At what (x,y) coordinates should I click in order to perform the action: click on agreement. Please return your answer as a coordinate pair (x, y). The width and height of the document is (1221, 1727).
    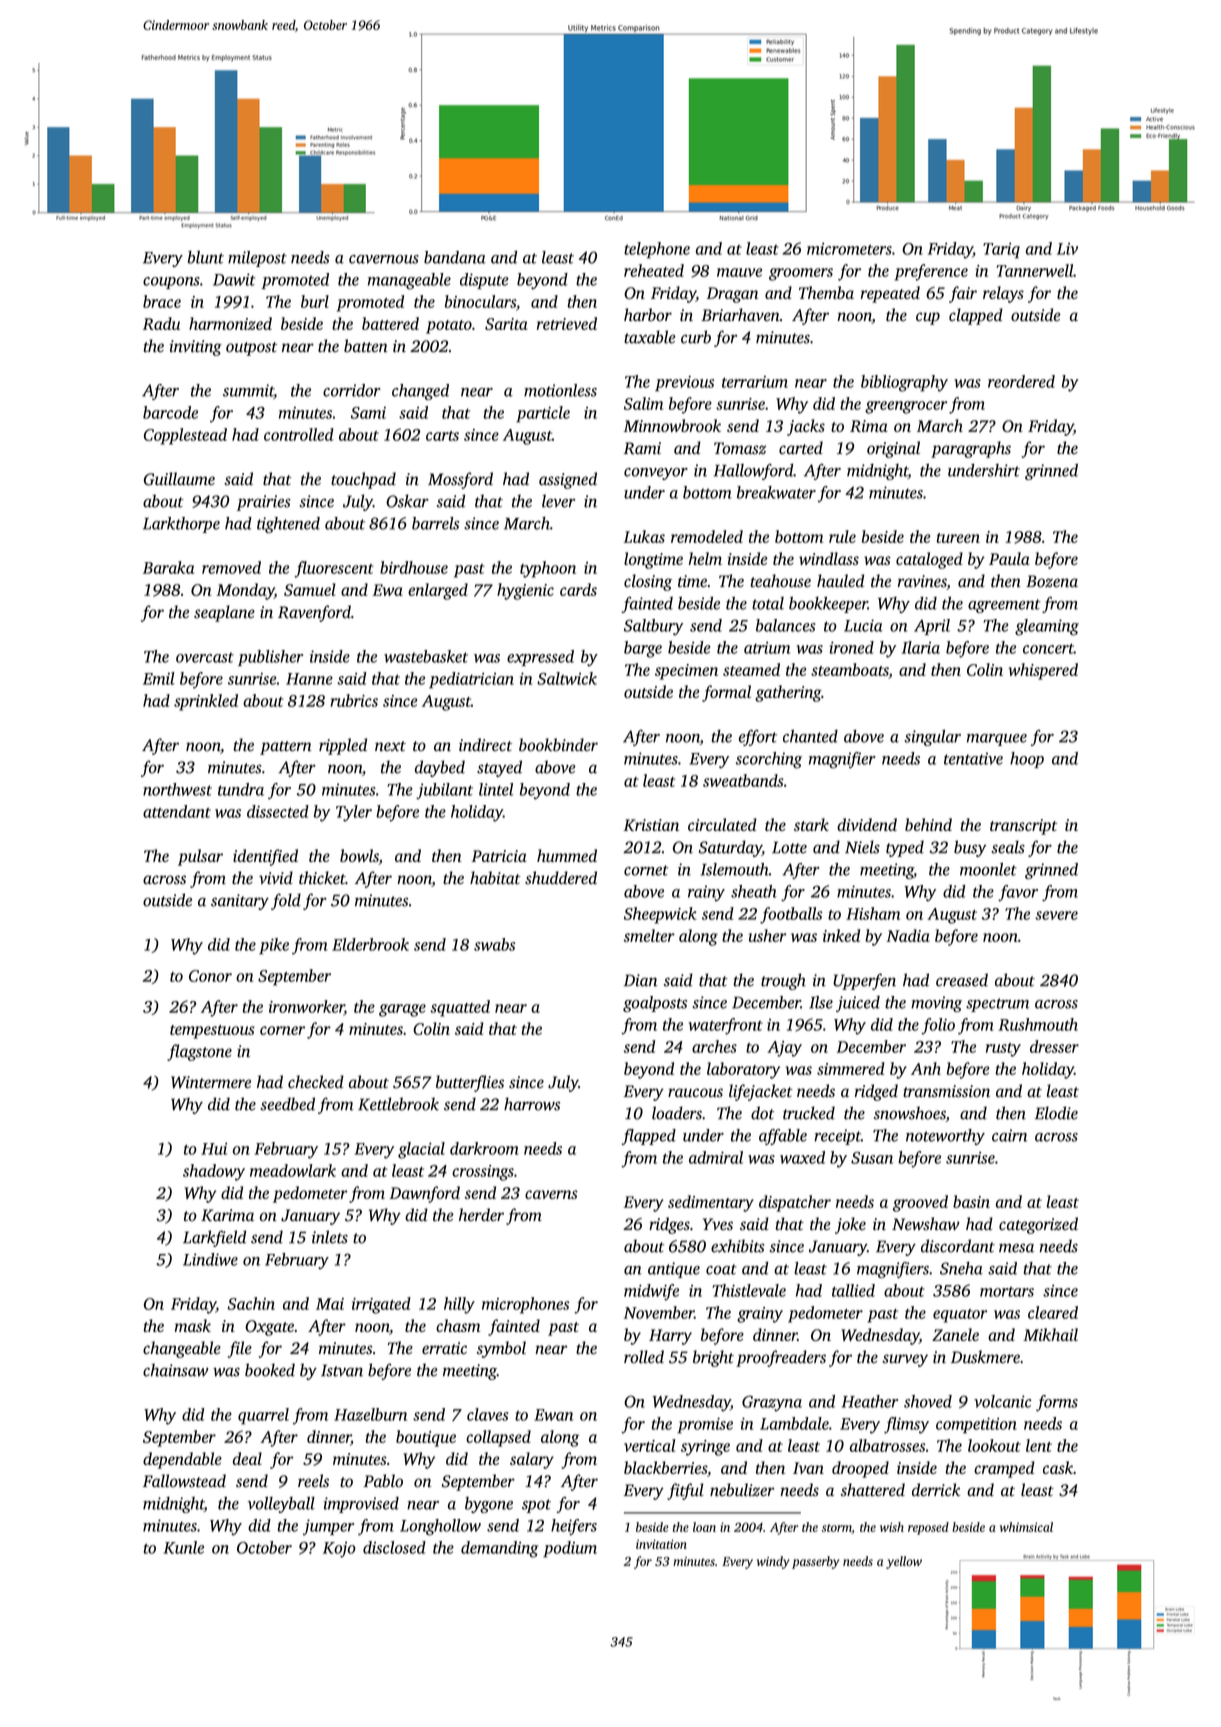
    Looking at the image, I should click on (1004, 606).
